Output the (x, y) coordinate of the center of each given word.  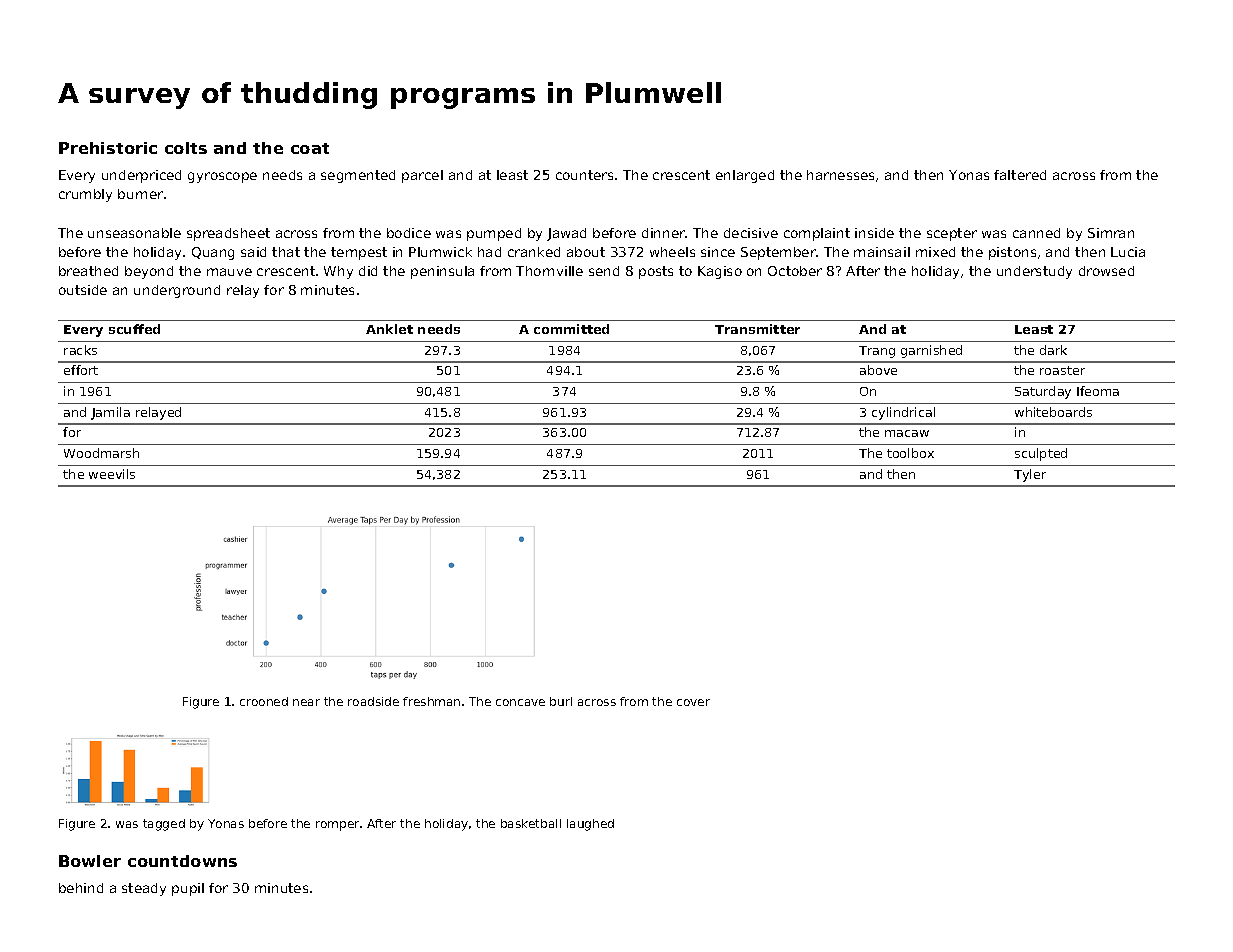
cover (693, 702)
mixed (935, 252)
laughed (590, 825)
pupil (188, 889)
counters (584, 175)
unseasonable (134, 233)
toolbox (910, 453)
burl (561, 701)
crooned (264, 701)
